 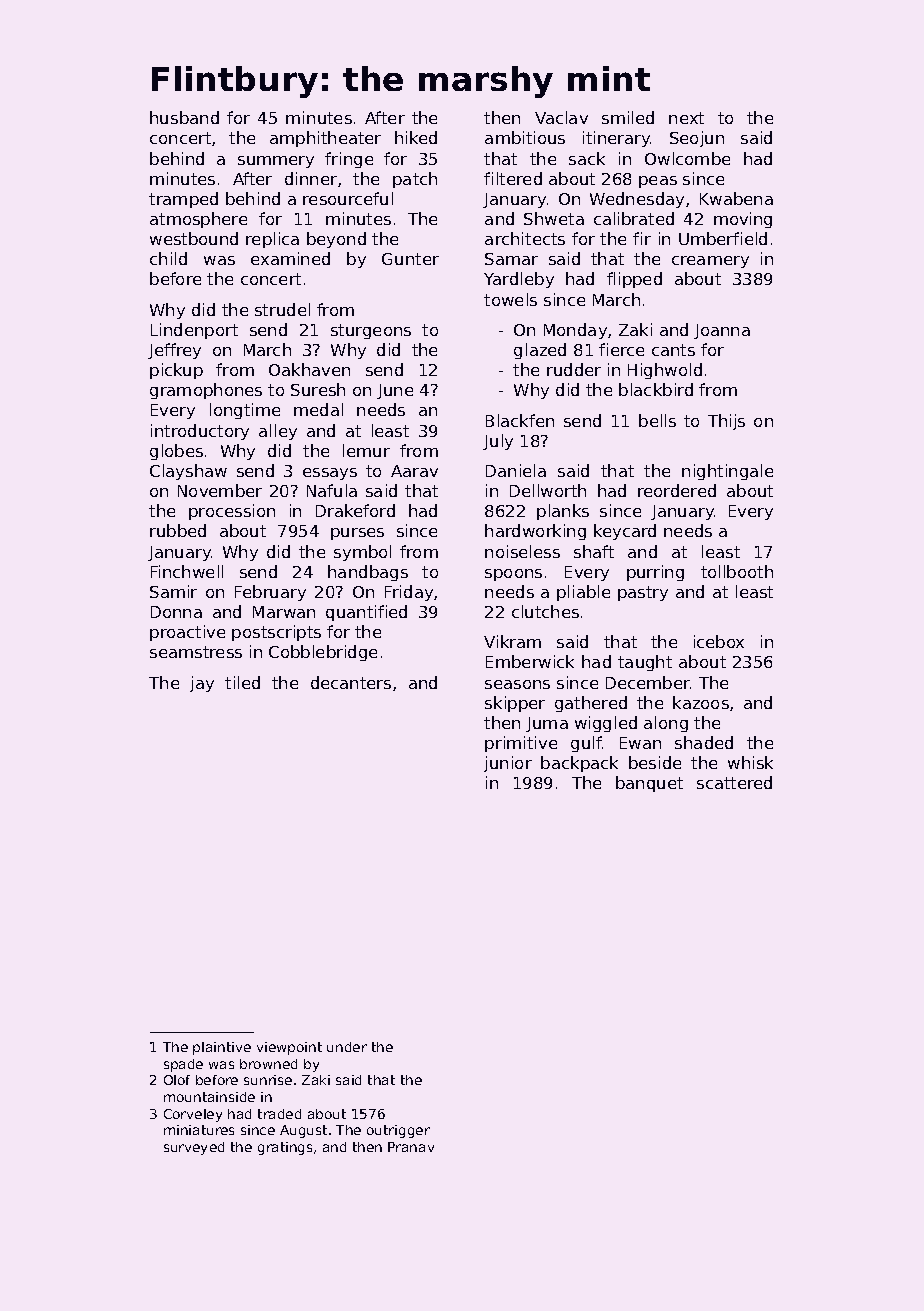 What do you see at coordinates (586, 744) in the page?
I see `gulf` at bounding box center [586, 744].
